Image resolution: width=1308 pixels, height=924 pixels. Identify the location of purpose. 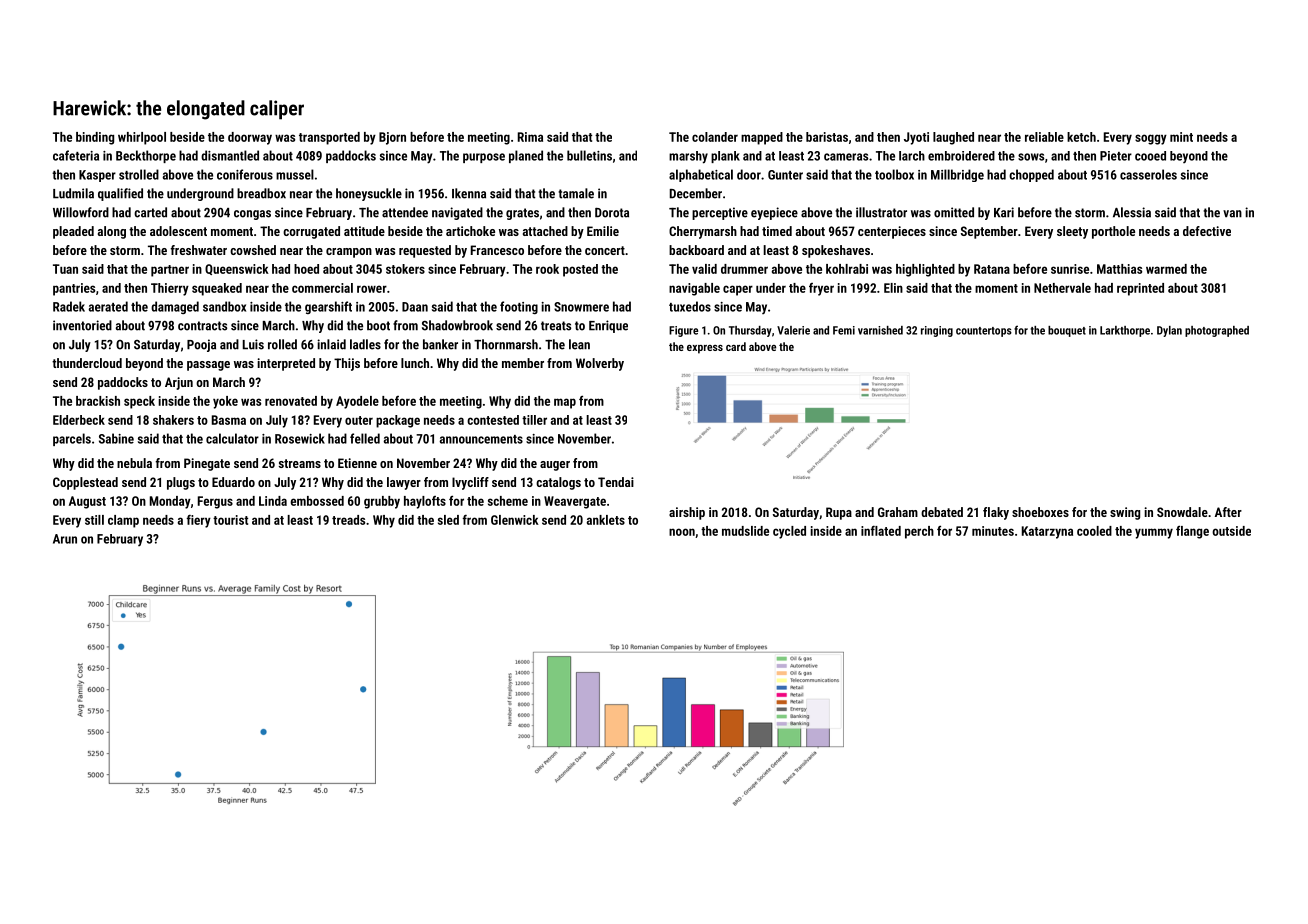
(484, 158).
